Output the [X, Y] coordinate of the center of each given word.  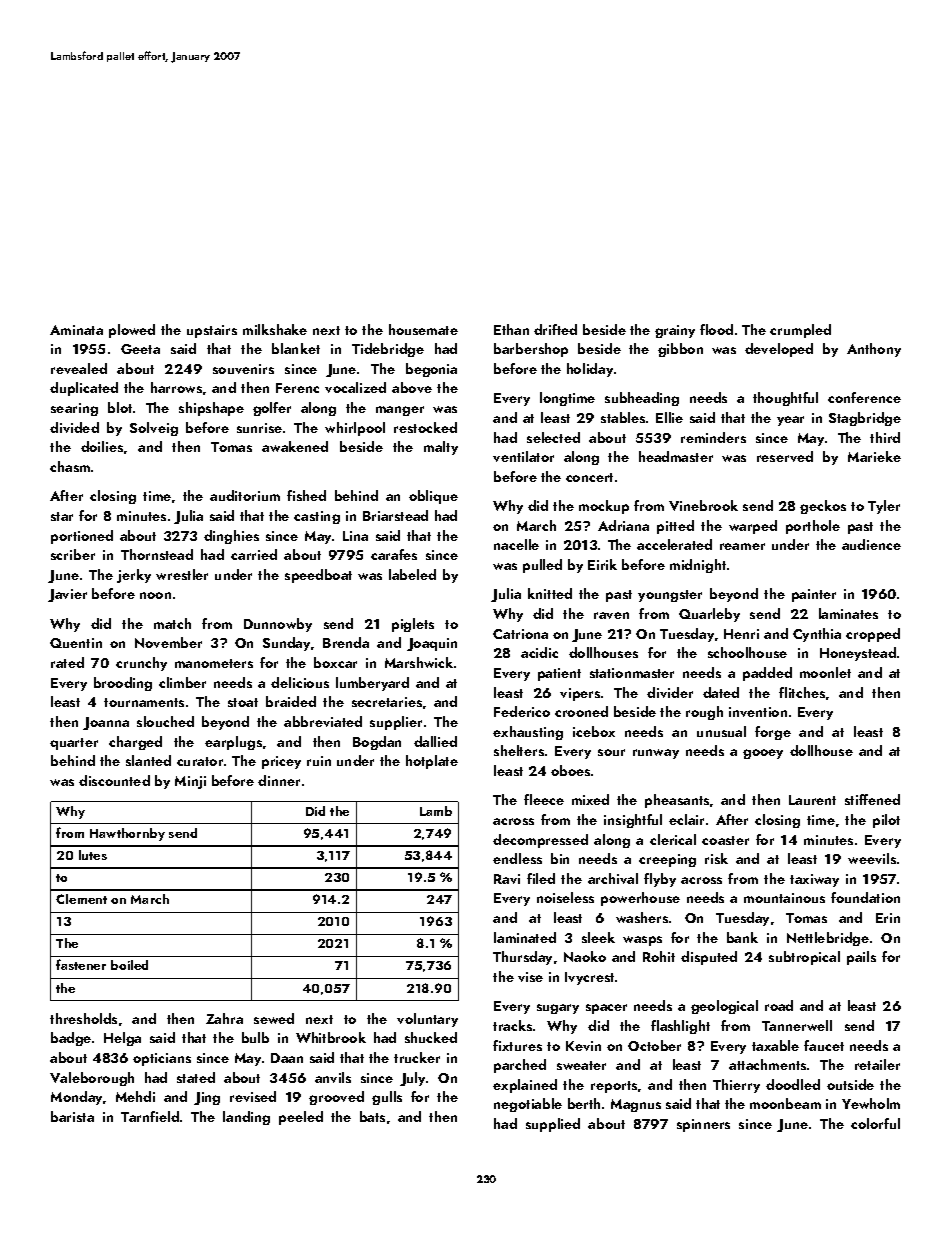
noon [155, 595]
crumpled [800, 331]
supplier [396, 723]
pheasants [677, 801]
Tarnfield [150, 1116]
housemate [423, 329]
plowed [132, 331]
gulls [387, 1098]
